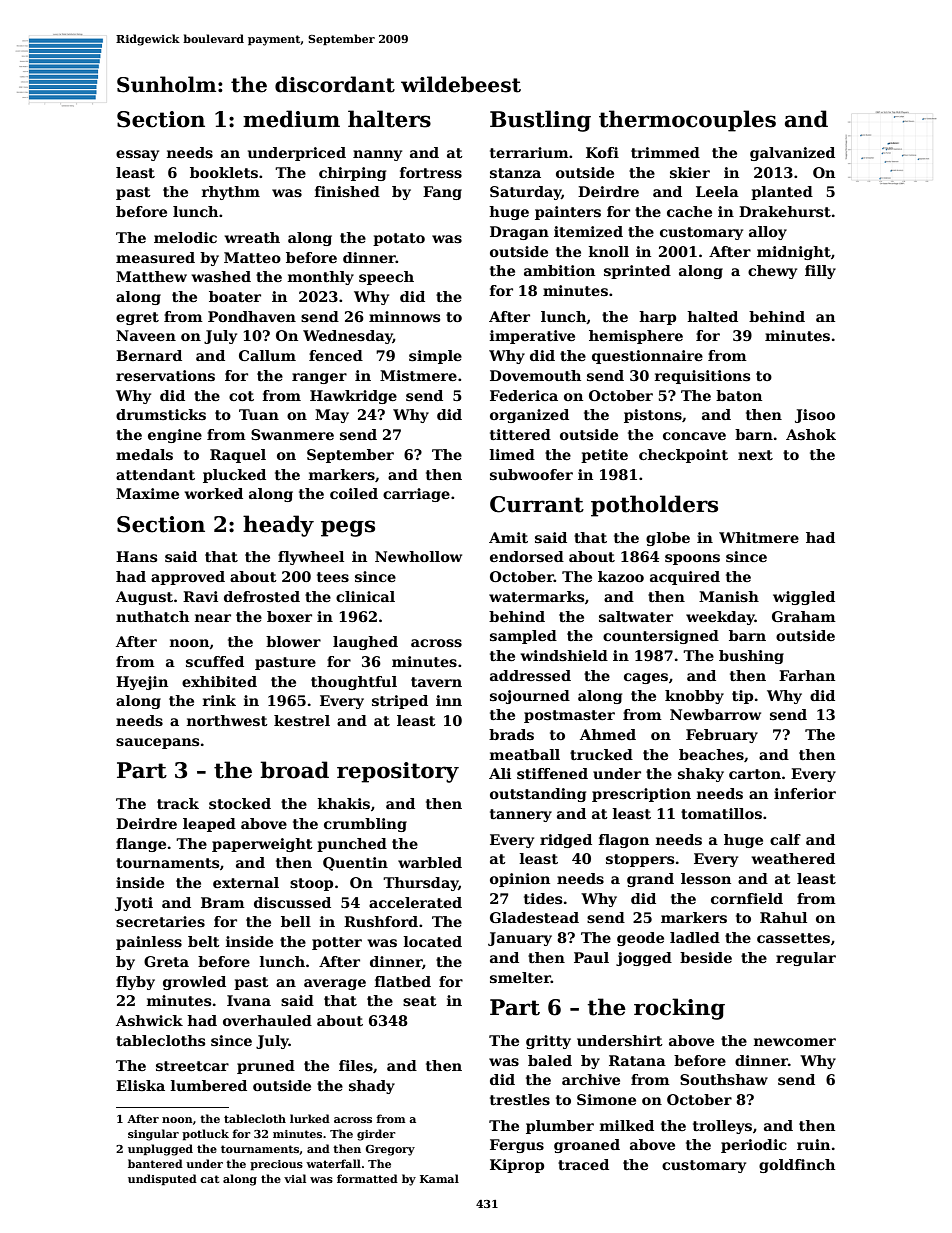 The width and height of the screenshot is (952, 1233). Describe the element at coordinates (805, 793) in the screenshot. I see `inferior` at that location.
